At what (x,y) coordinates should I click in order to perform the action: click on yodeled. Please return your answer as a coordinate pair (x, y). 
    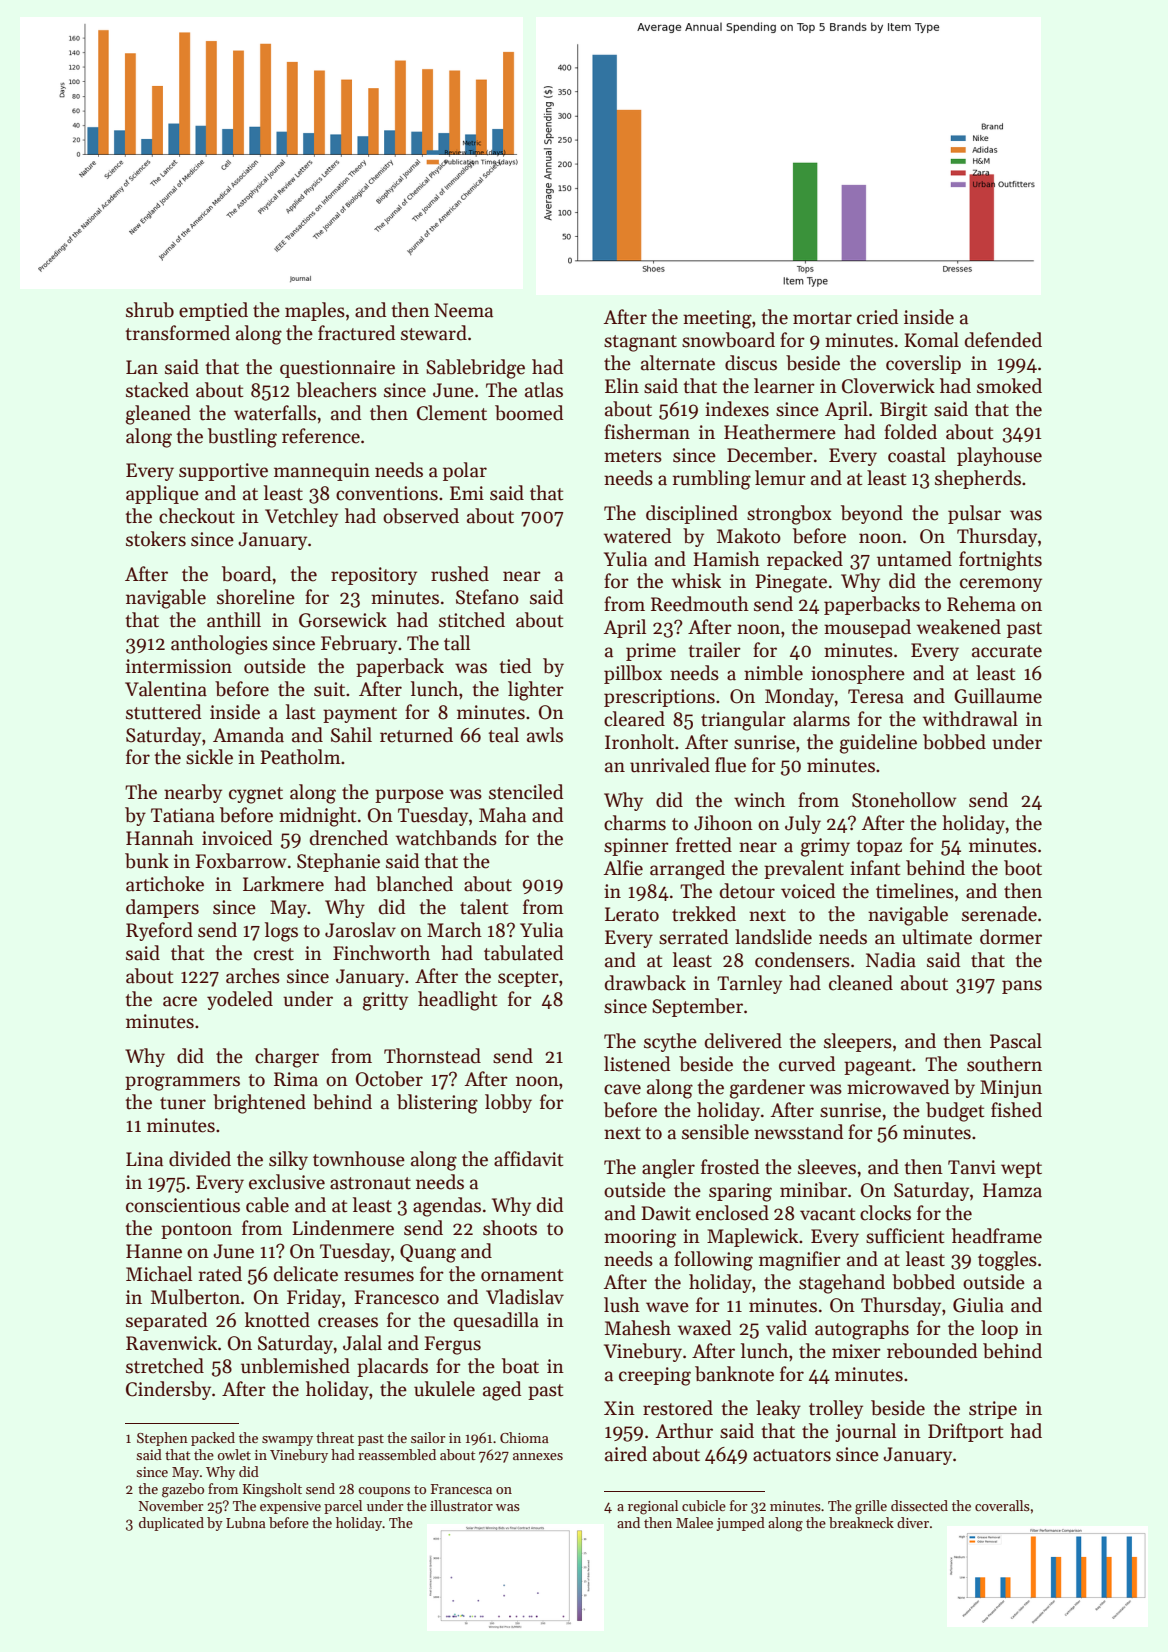
    Looking at the image, I should click on (240, 1000).
